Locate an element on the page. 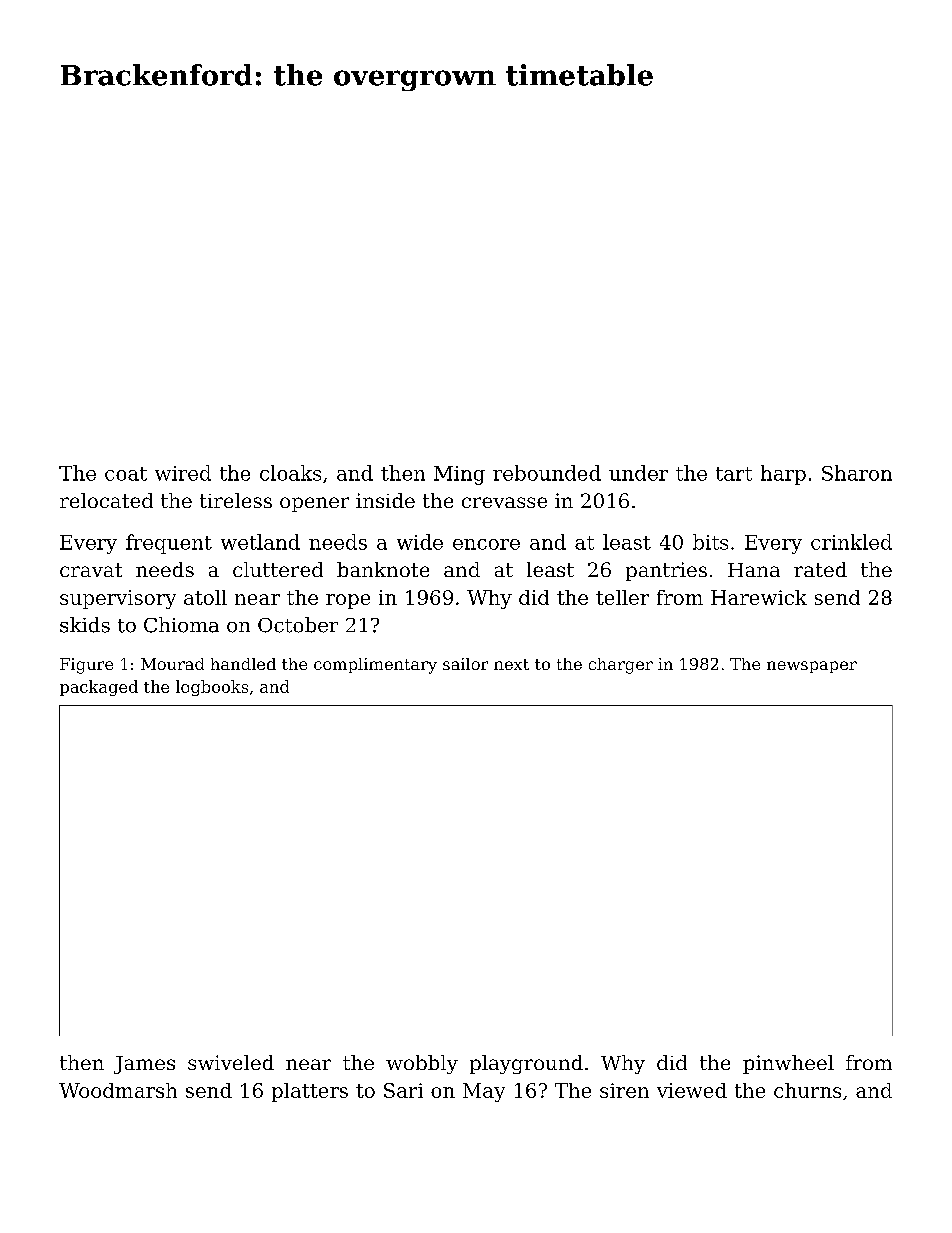  rebounded is located at coordinates (547, 473).
